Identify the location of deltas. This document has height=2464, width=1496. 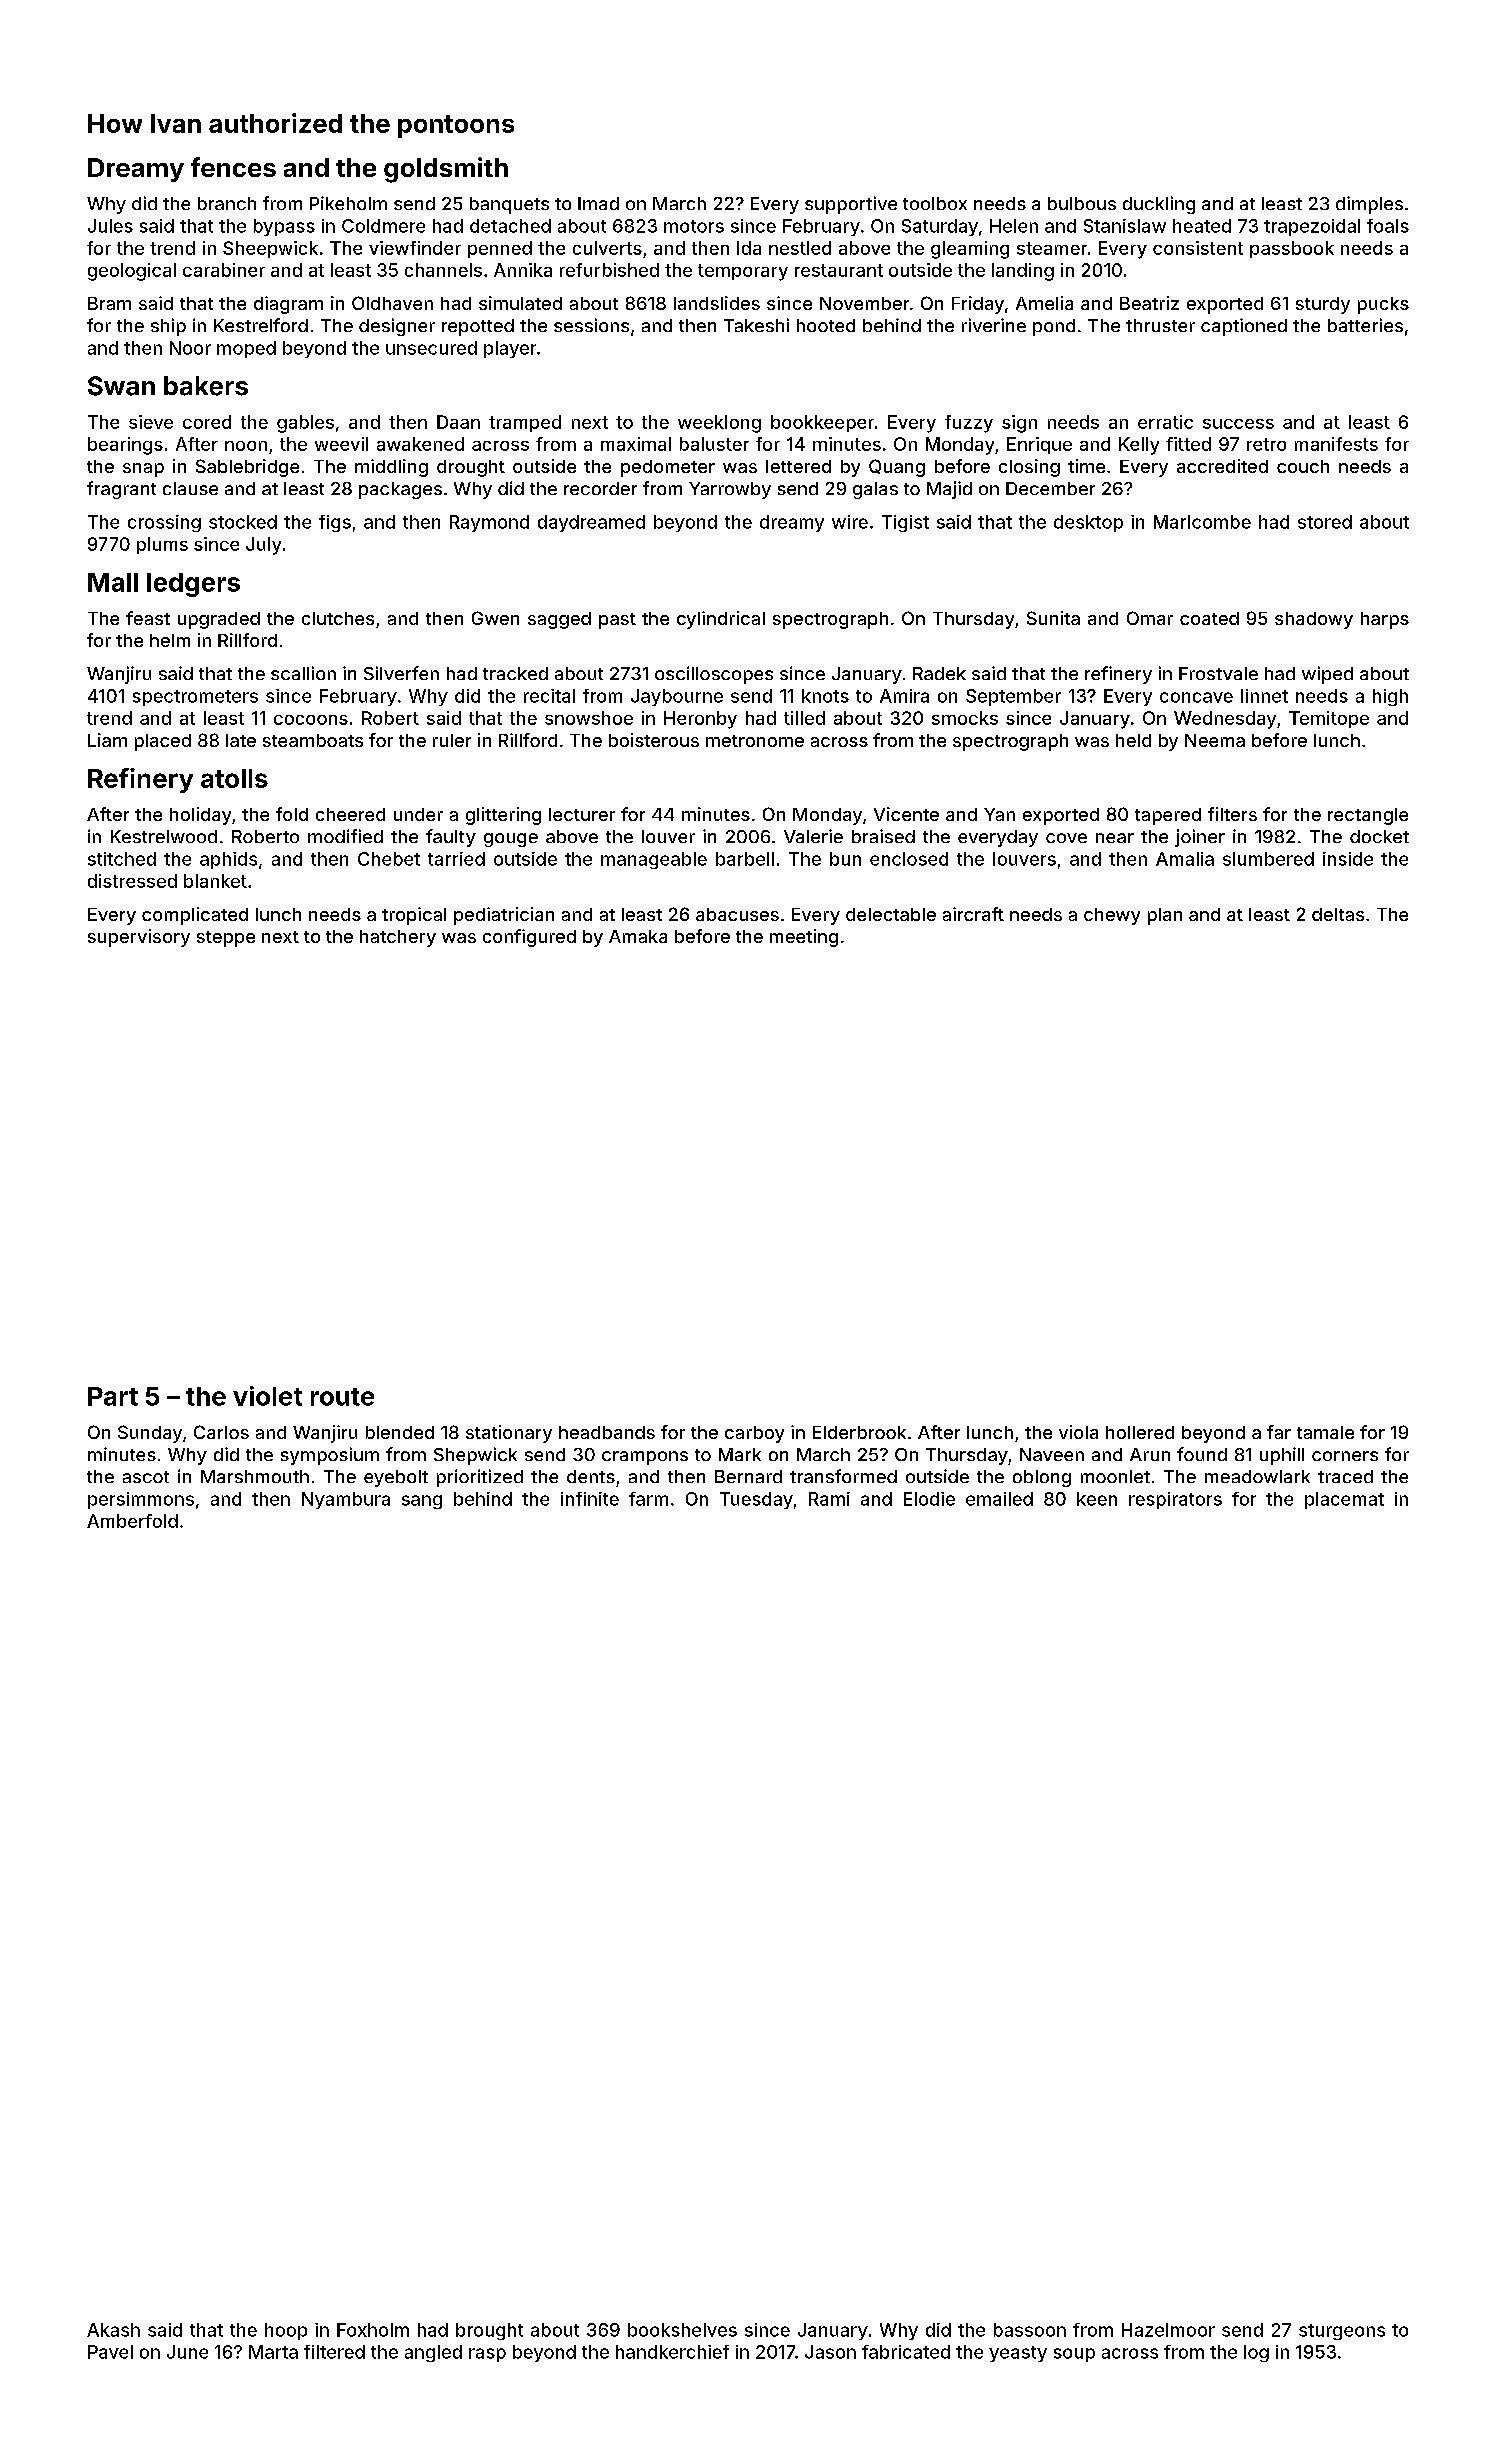
(1338, 914).
